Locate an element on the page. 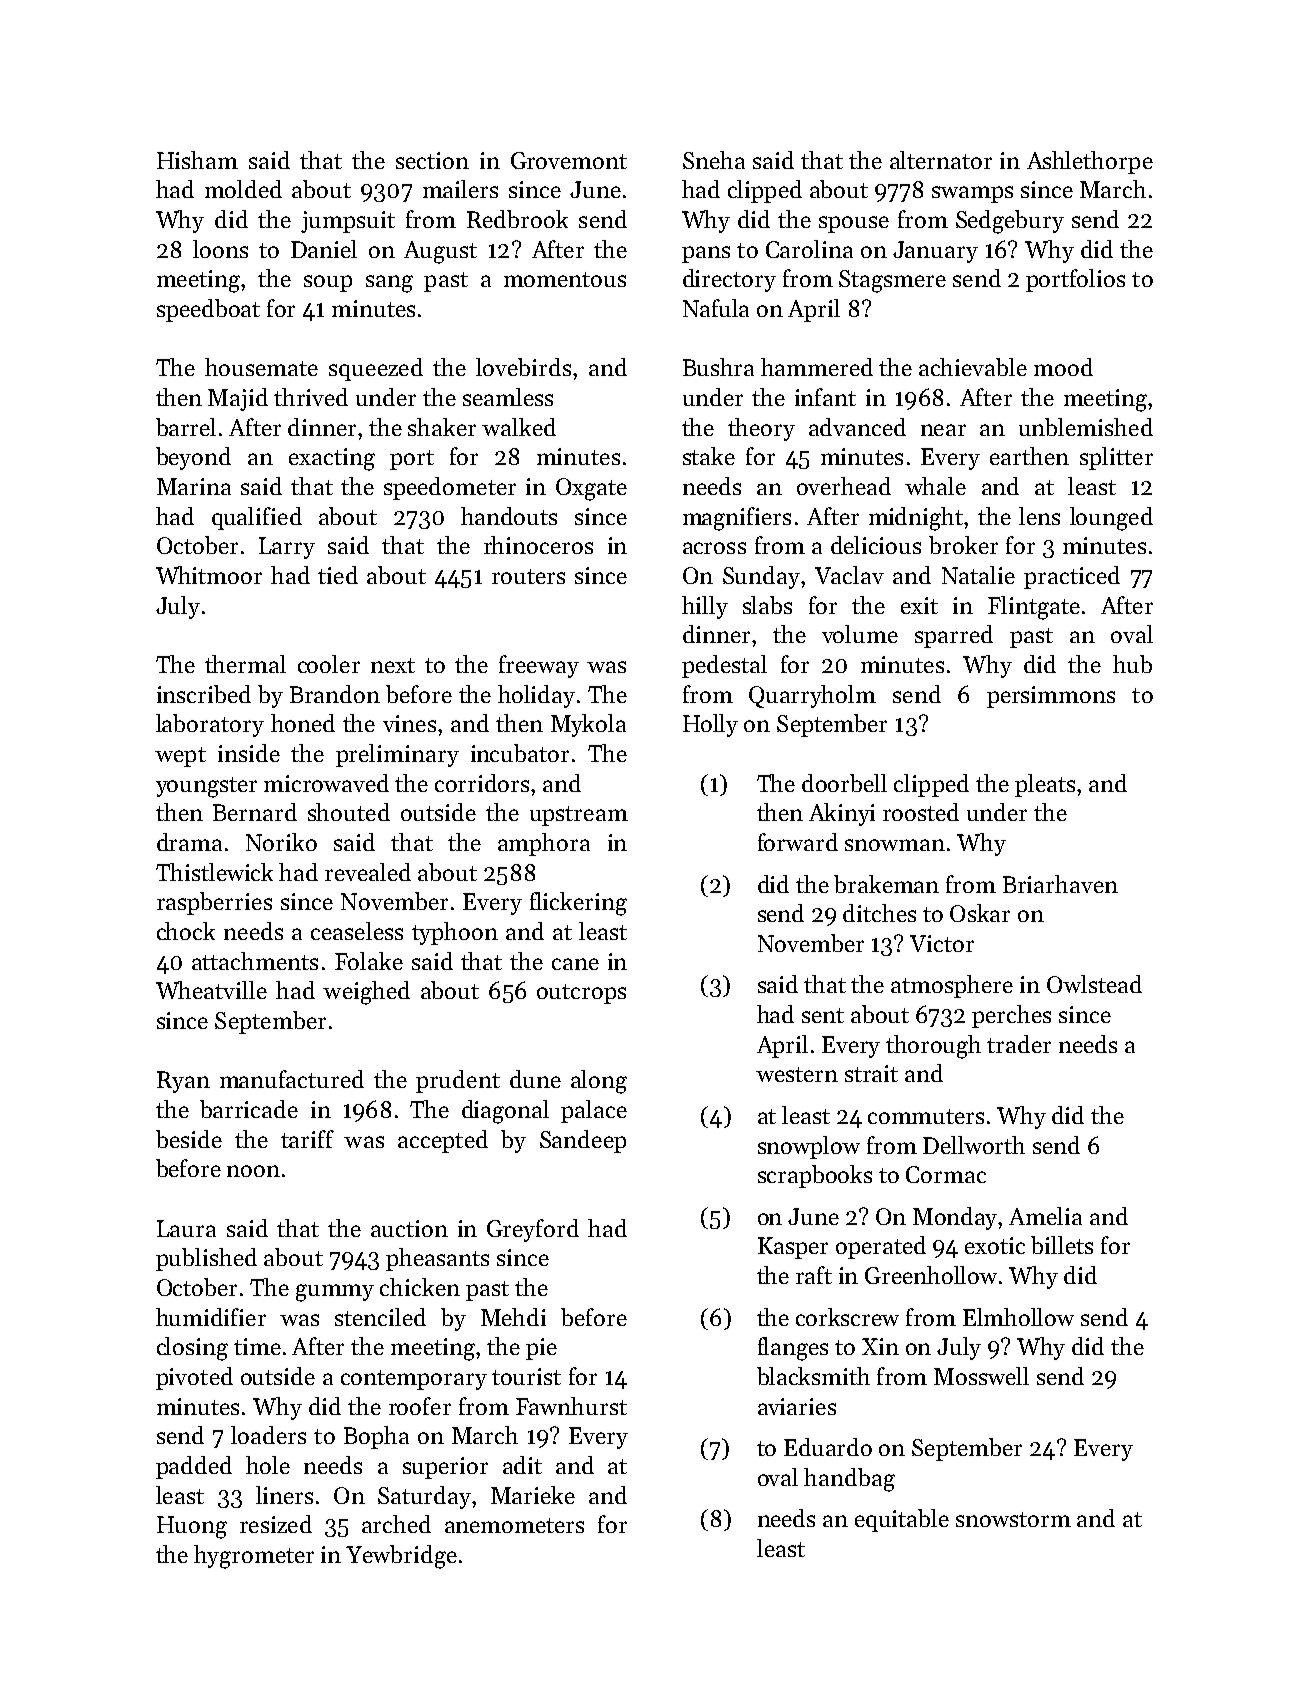 The image size is (1309, 1695). Marina is located at coordinates (194, 486).
